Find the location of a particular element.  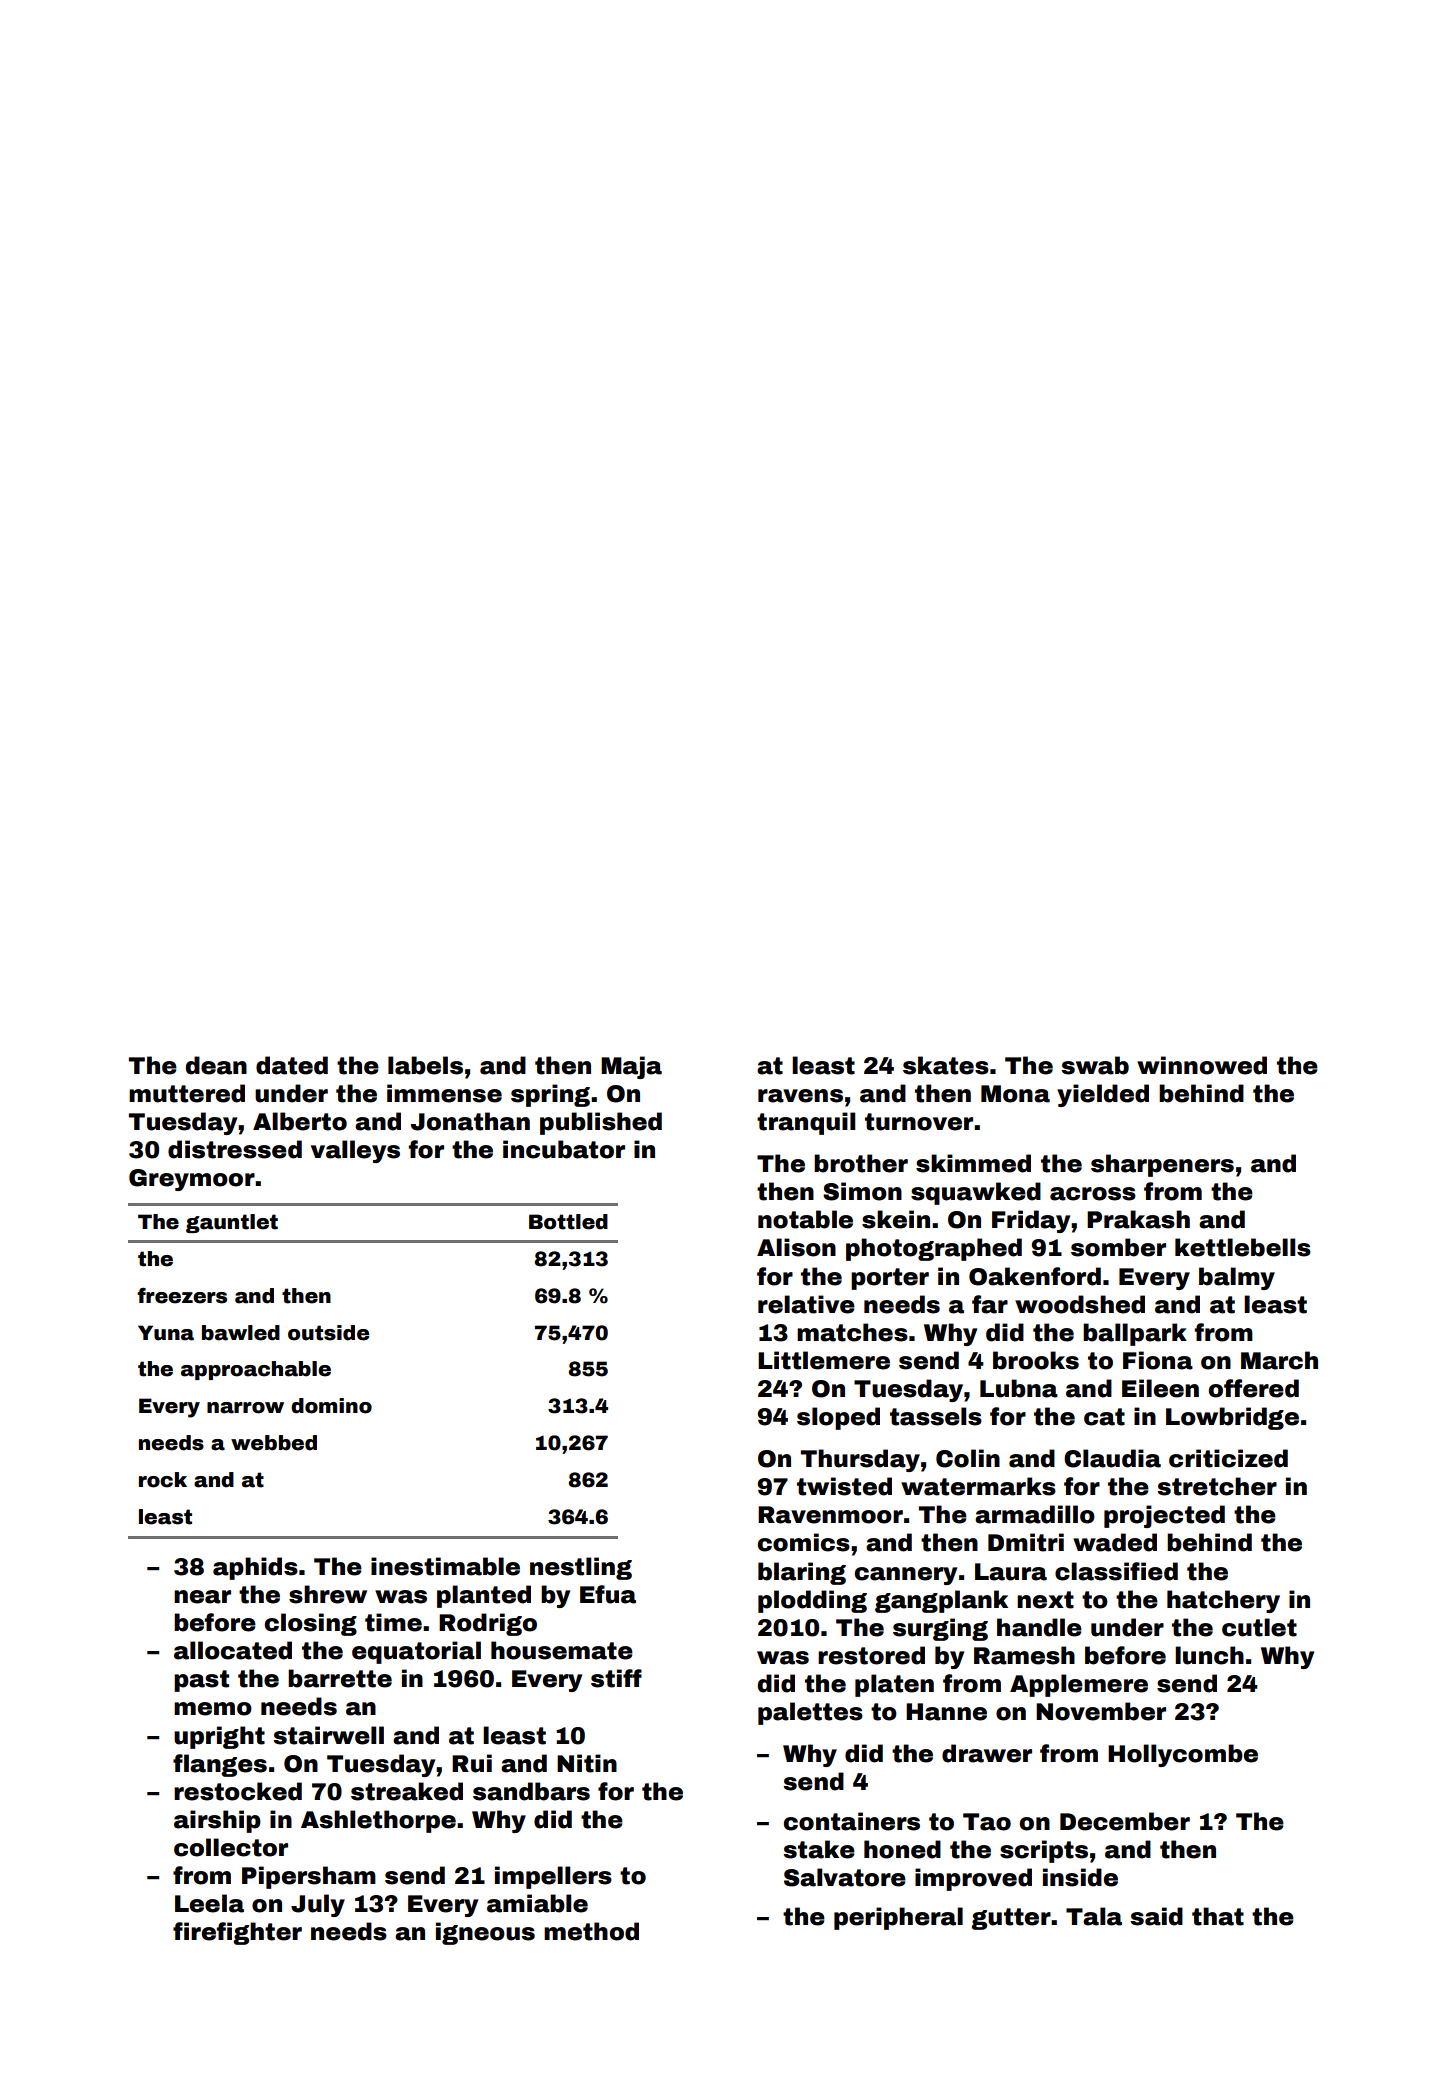

method is located at coordinates (591, 1931).
